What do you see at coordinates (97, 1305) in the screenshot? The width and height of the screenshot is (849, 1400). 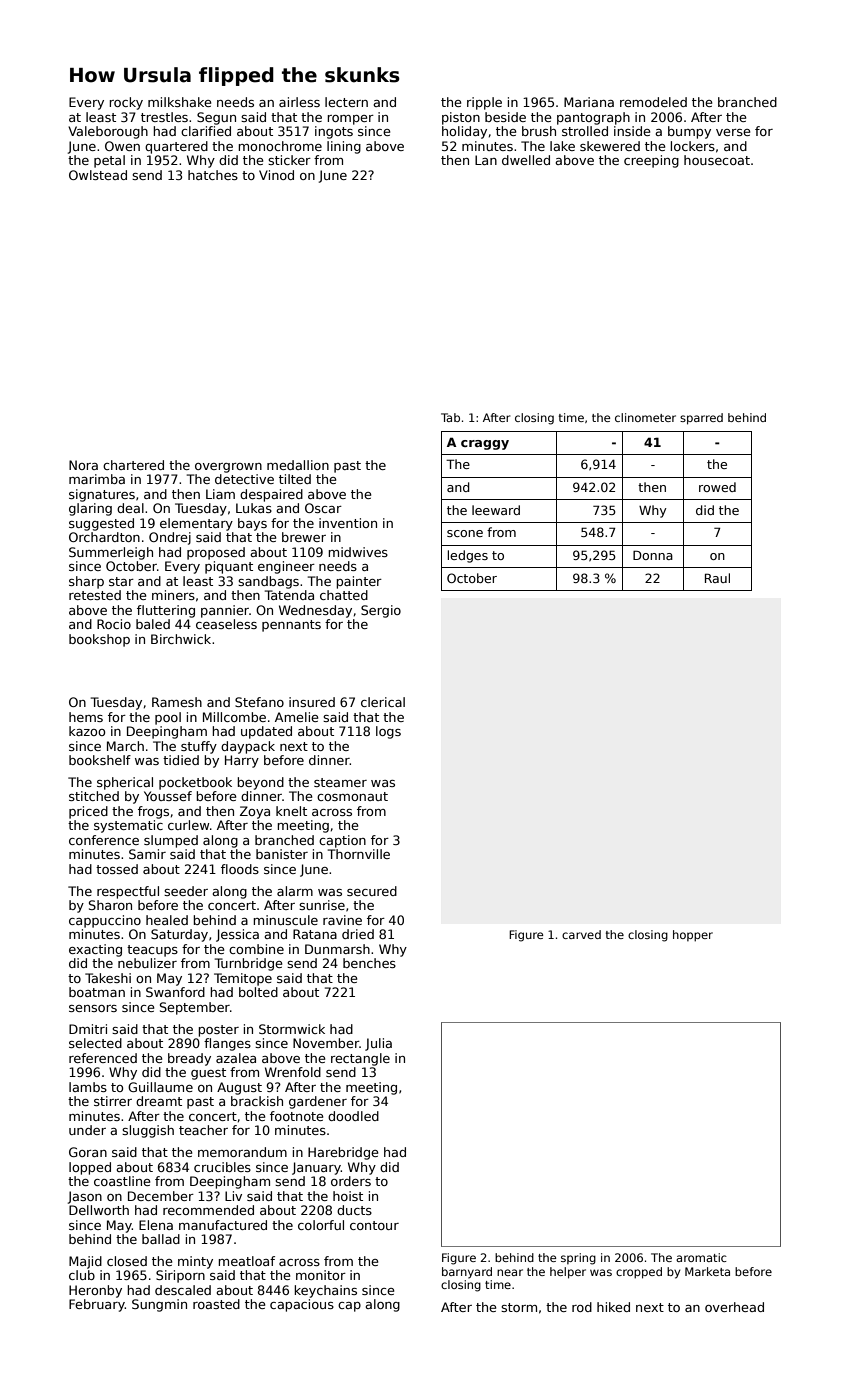 I see `February` at bounding box center [97, 1305].
